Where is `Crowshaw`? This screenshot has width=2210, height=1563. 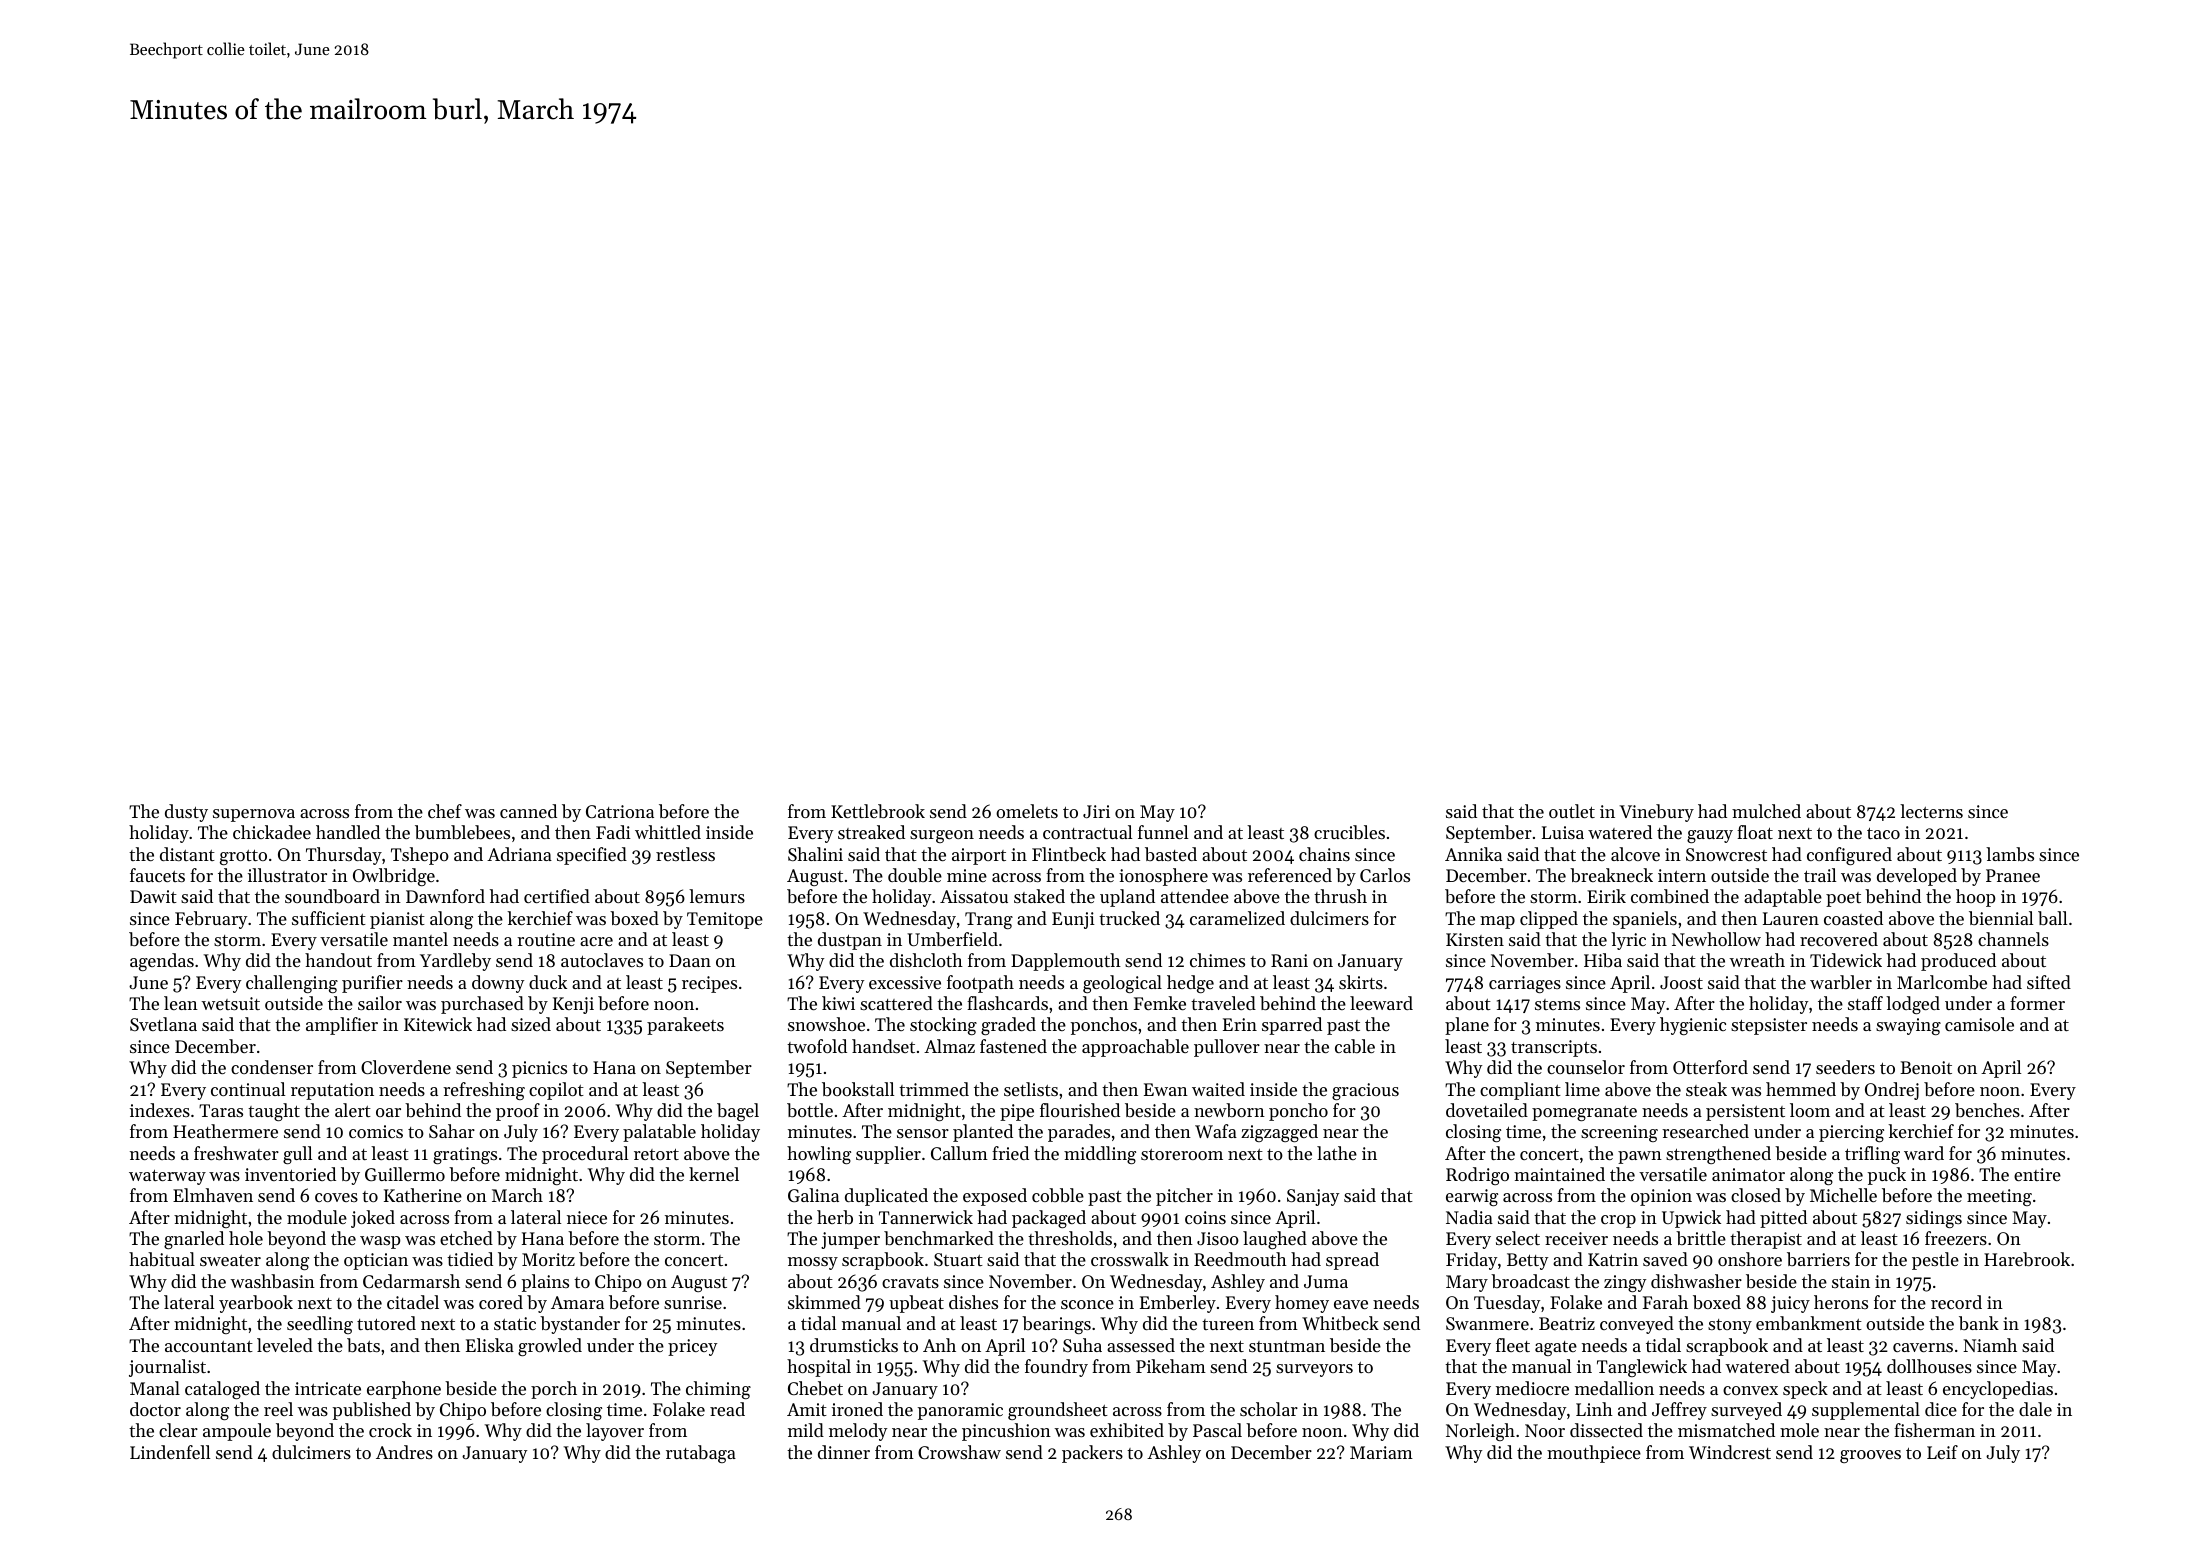 Crowshaw is located at coordinates (959, 1452).
